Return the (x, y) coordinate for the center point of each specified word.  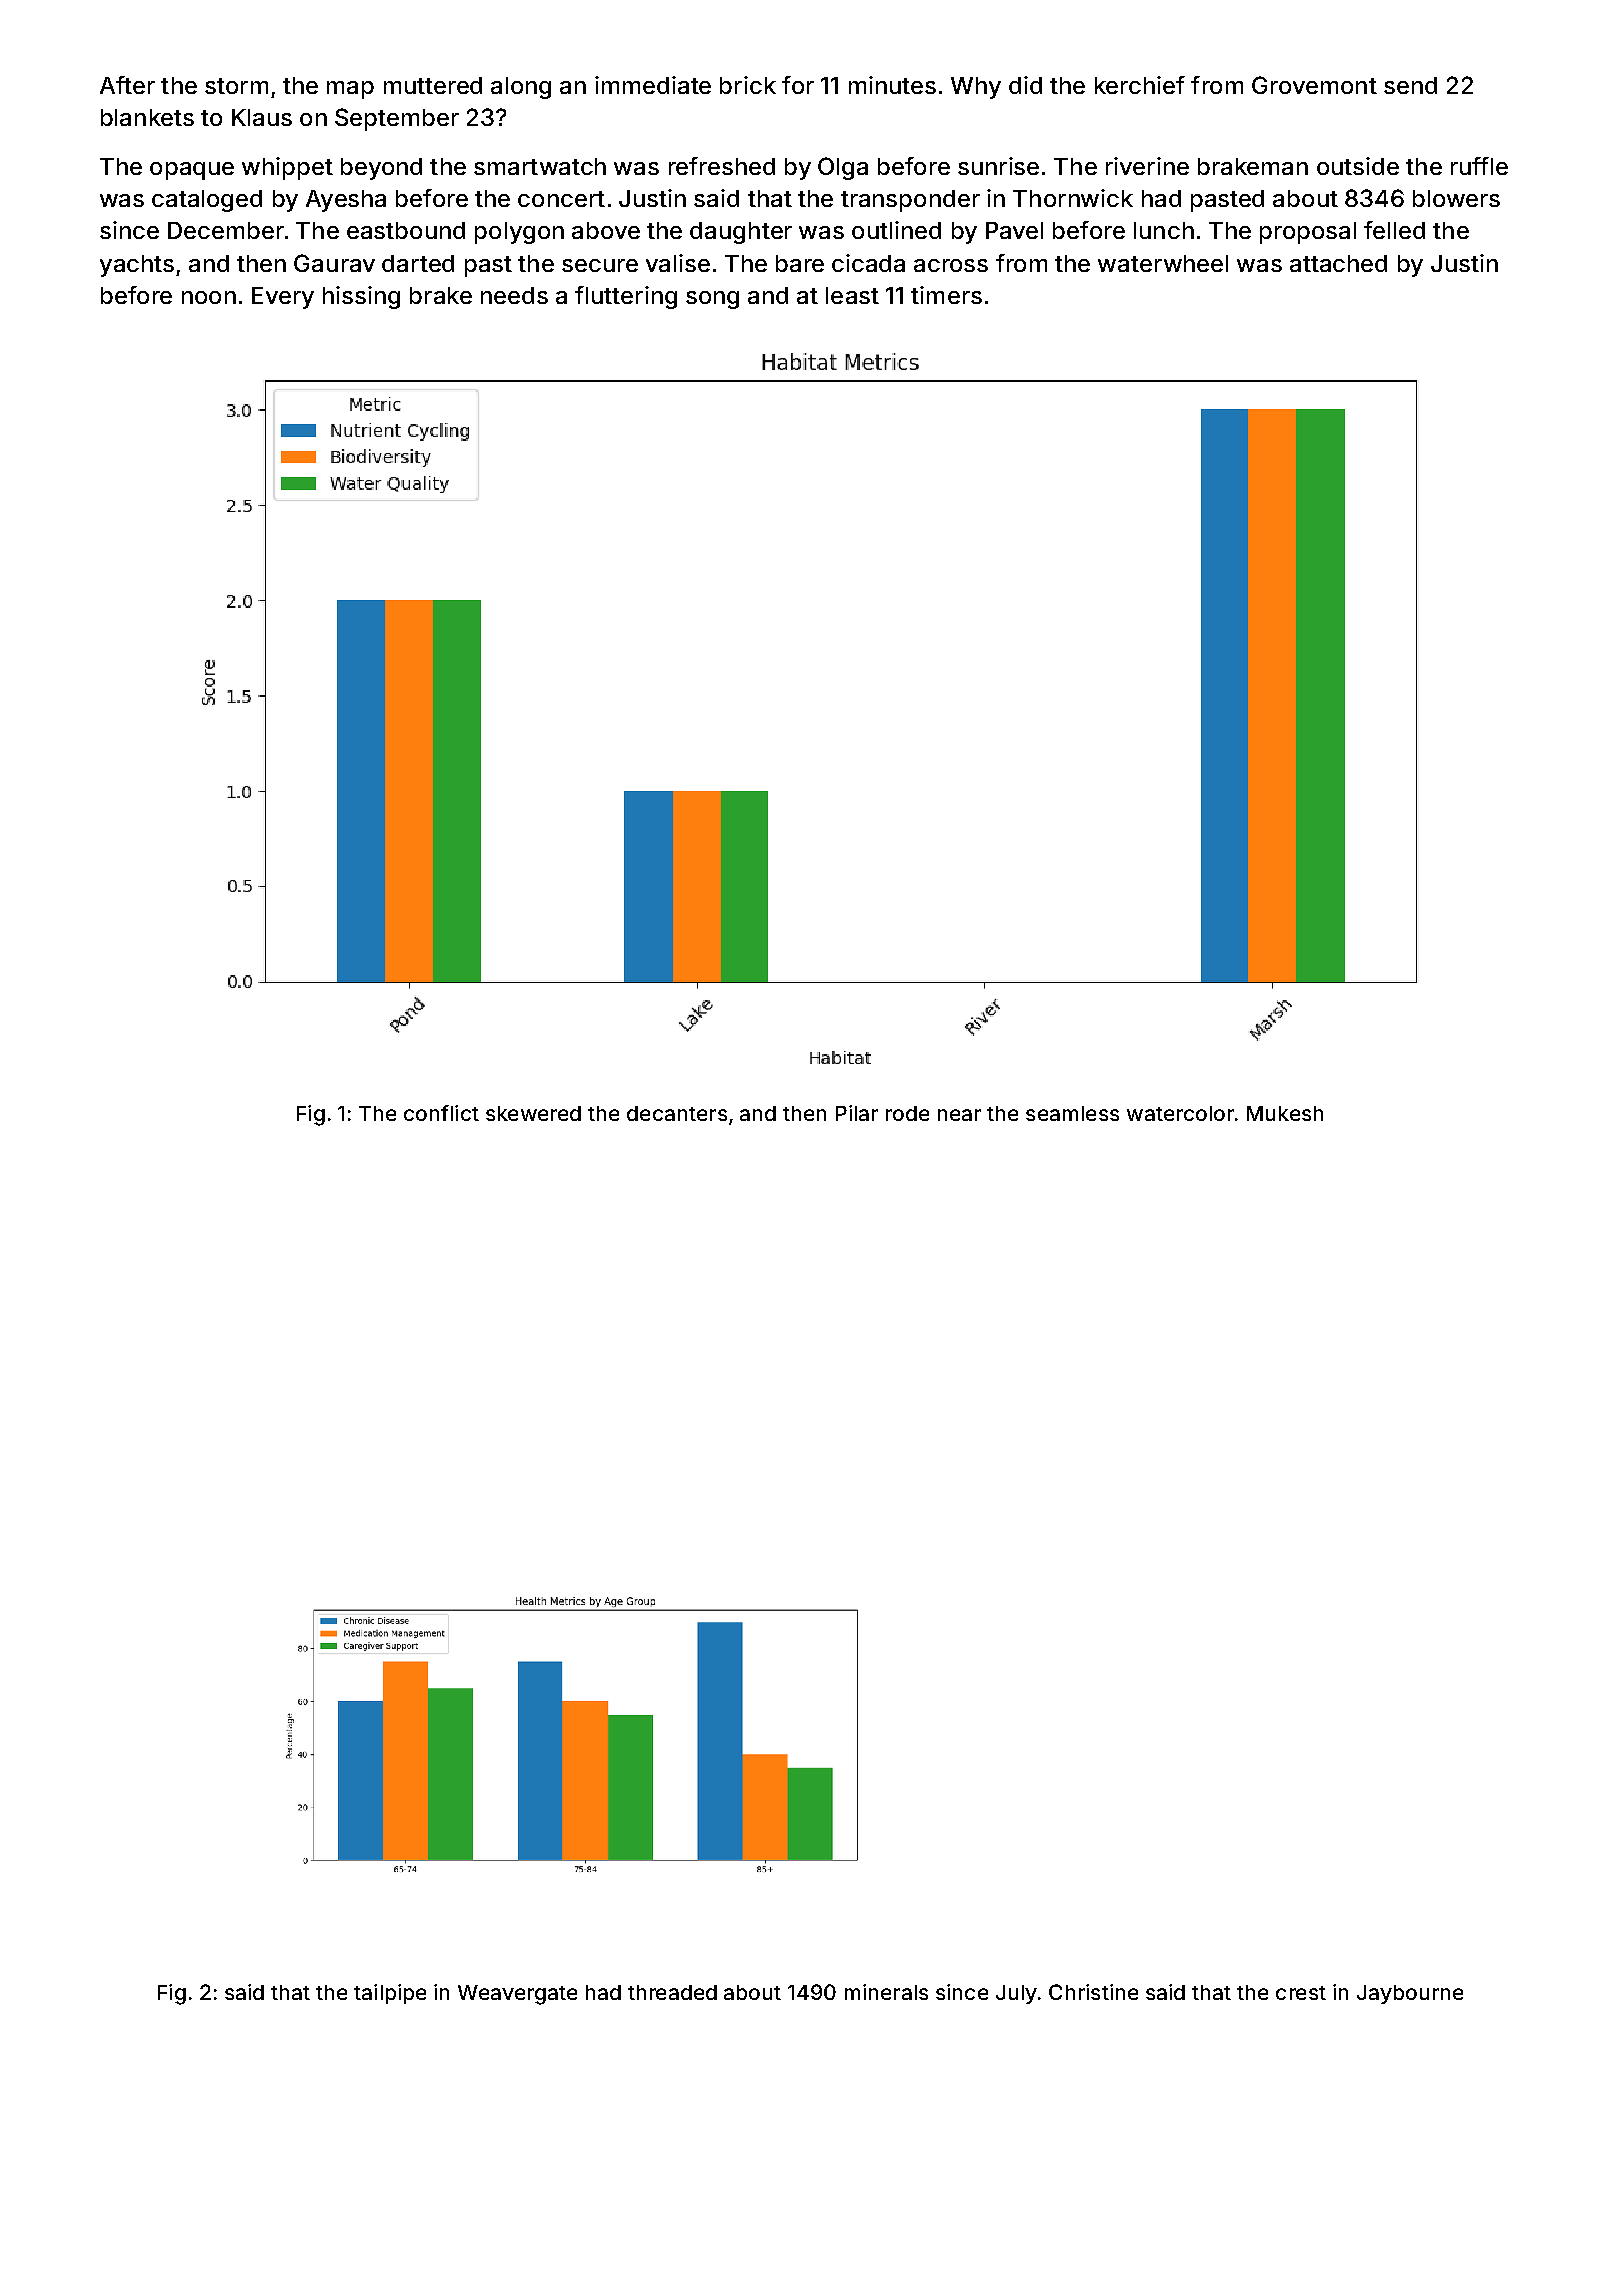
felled (1394, 230)
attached (1338, 263)
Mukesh (1285, 1113)
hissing (361, 297)
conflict (441, 1113)
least (852, 295)
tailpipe (390, 1994)
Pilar (857, 1113)
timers (946, 295)
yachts (137, 266)
